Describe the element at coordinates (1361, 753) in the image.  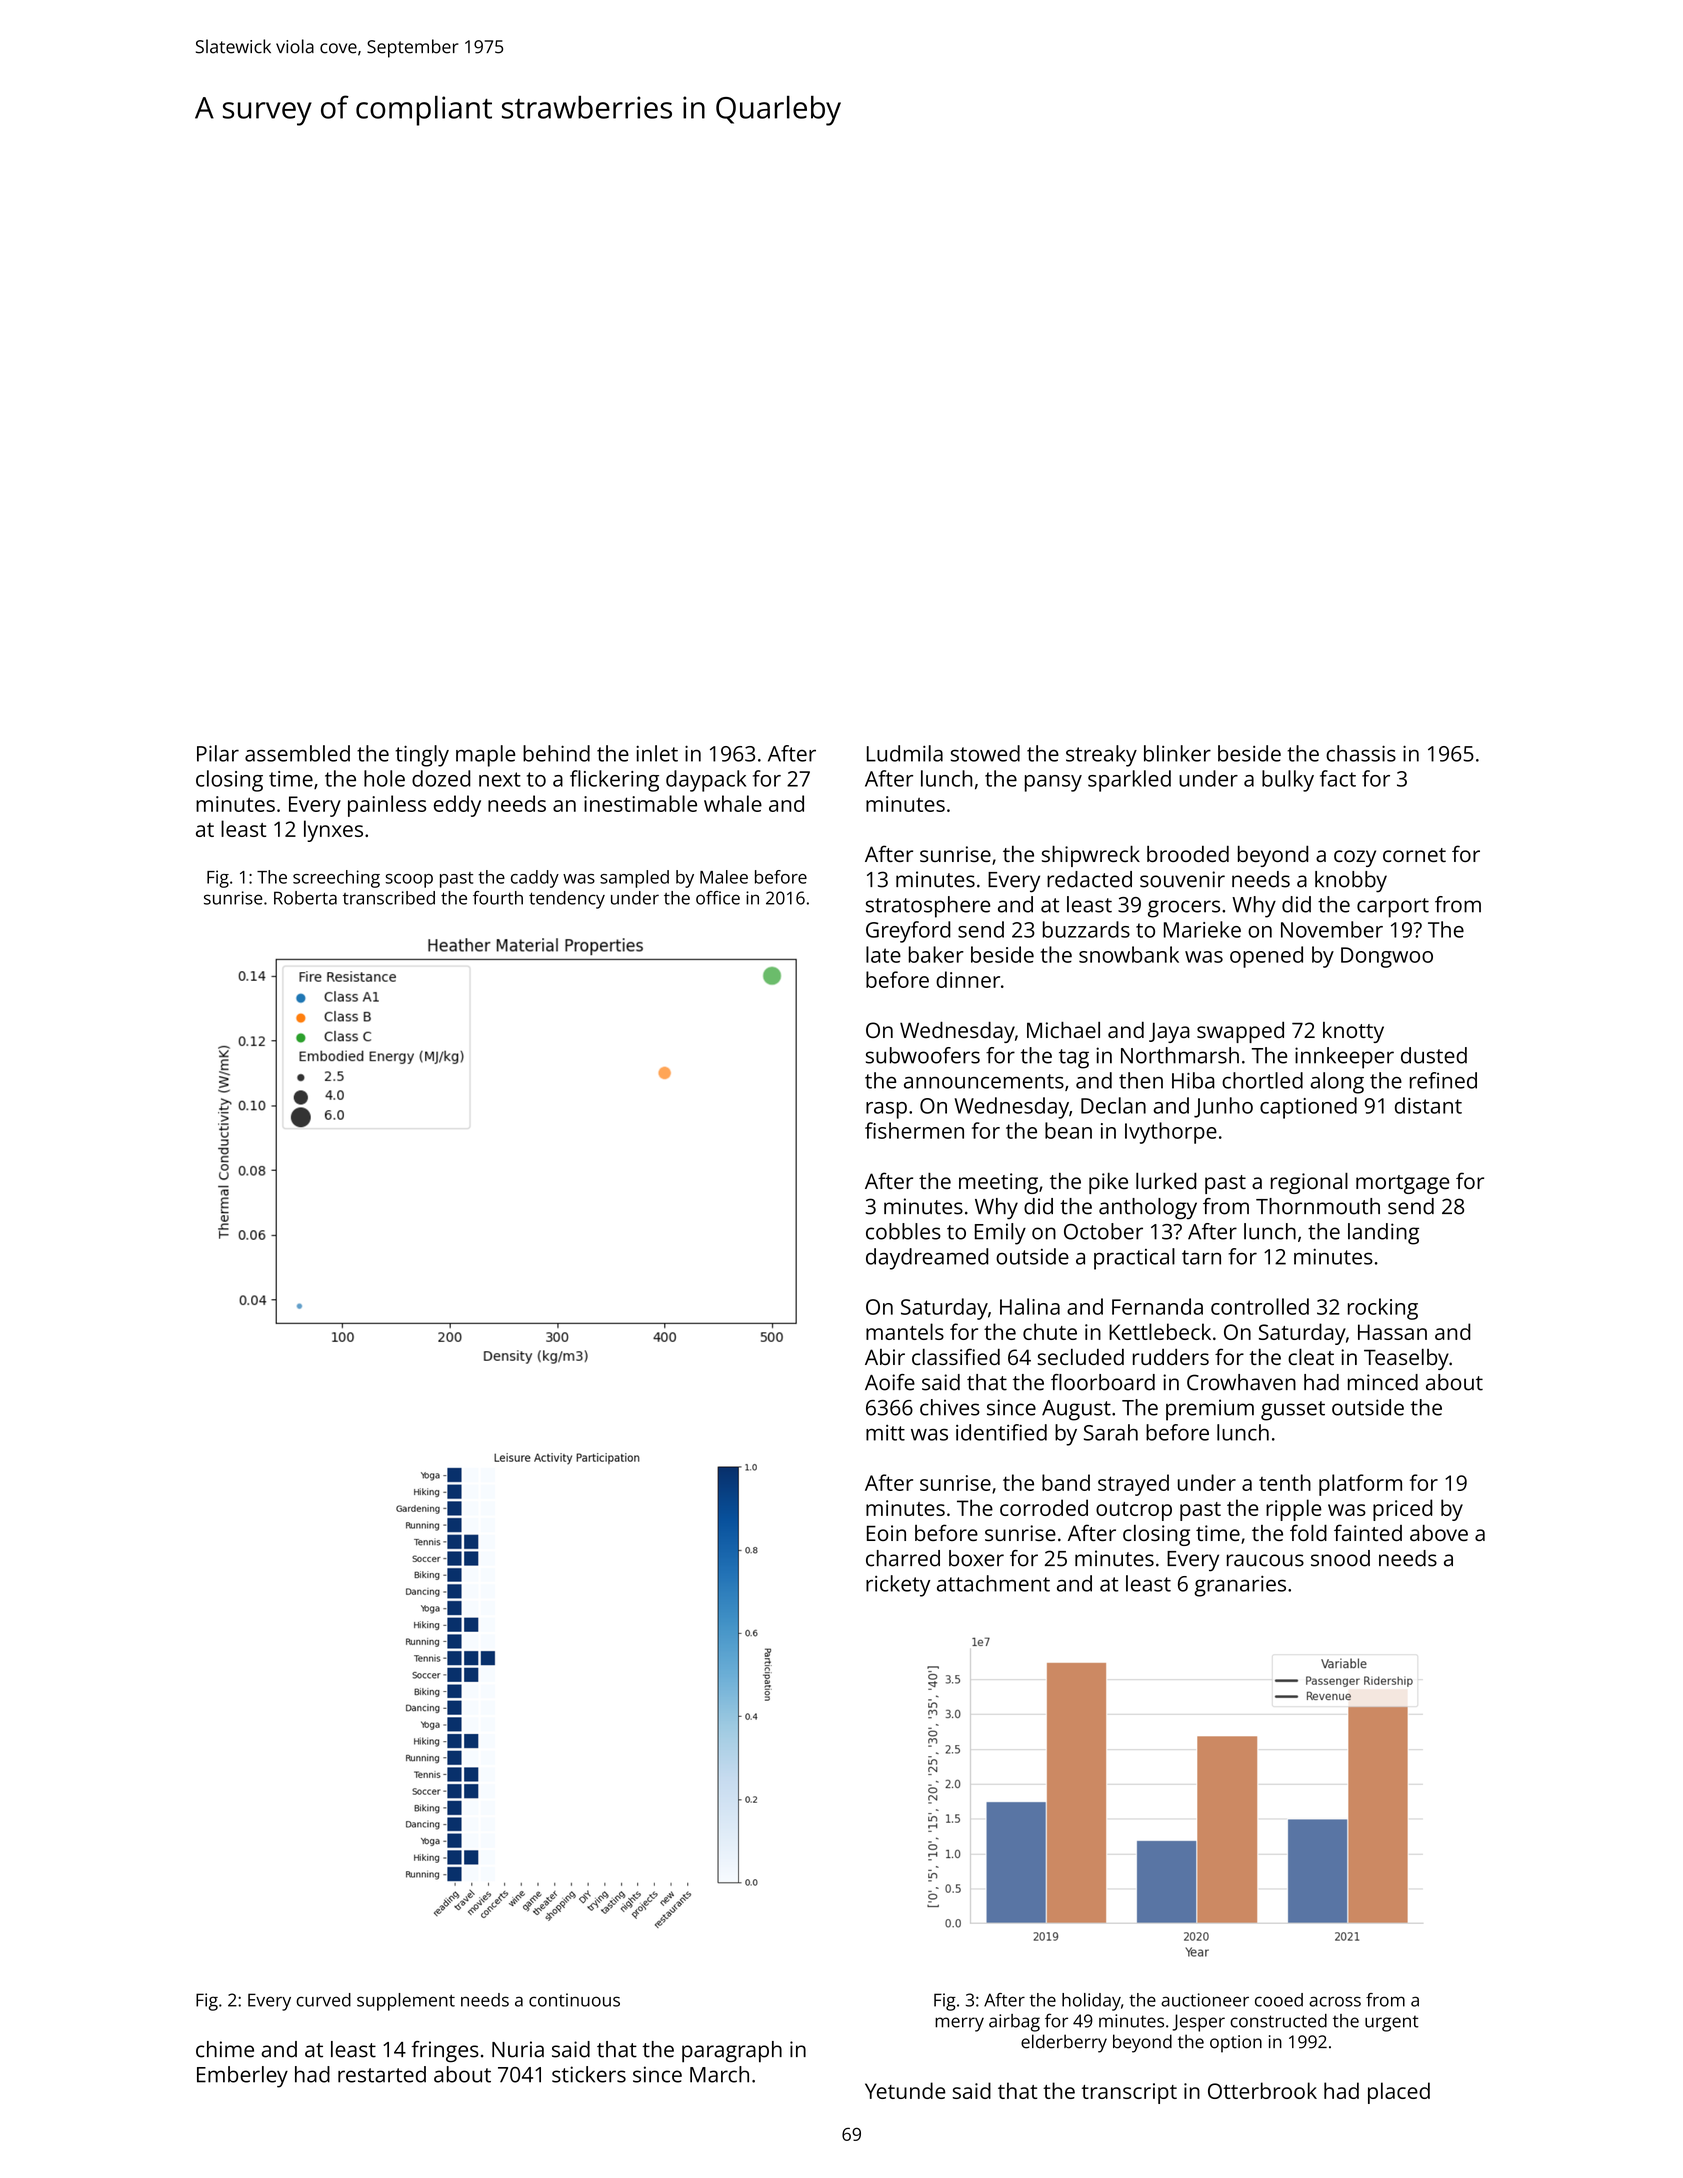
I see `chassis` at that location.
